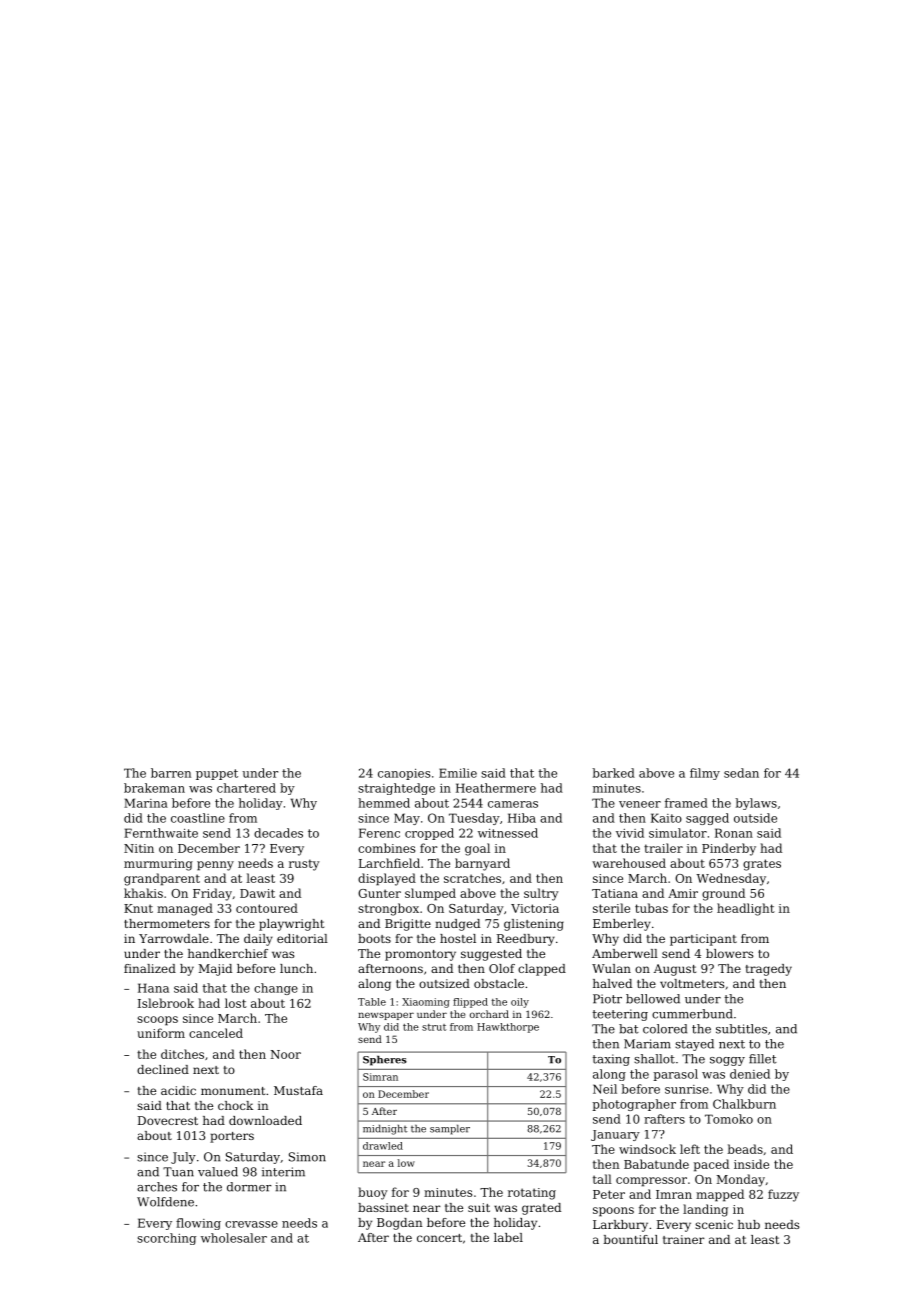  I want to click on sedan, so click(741, 773).
